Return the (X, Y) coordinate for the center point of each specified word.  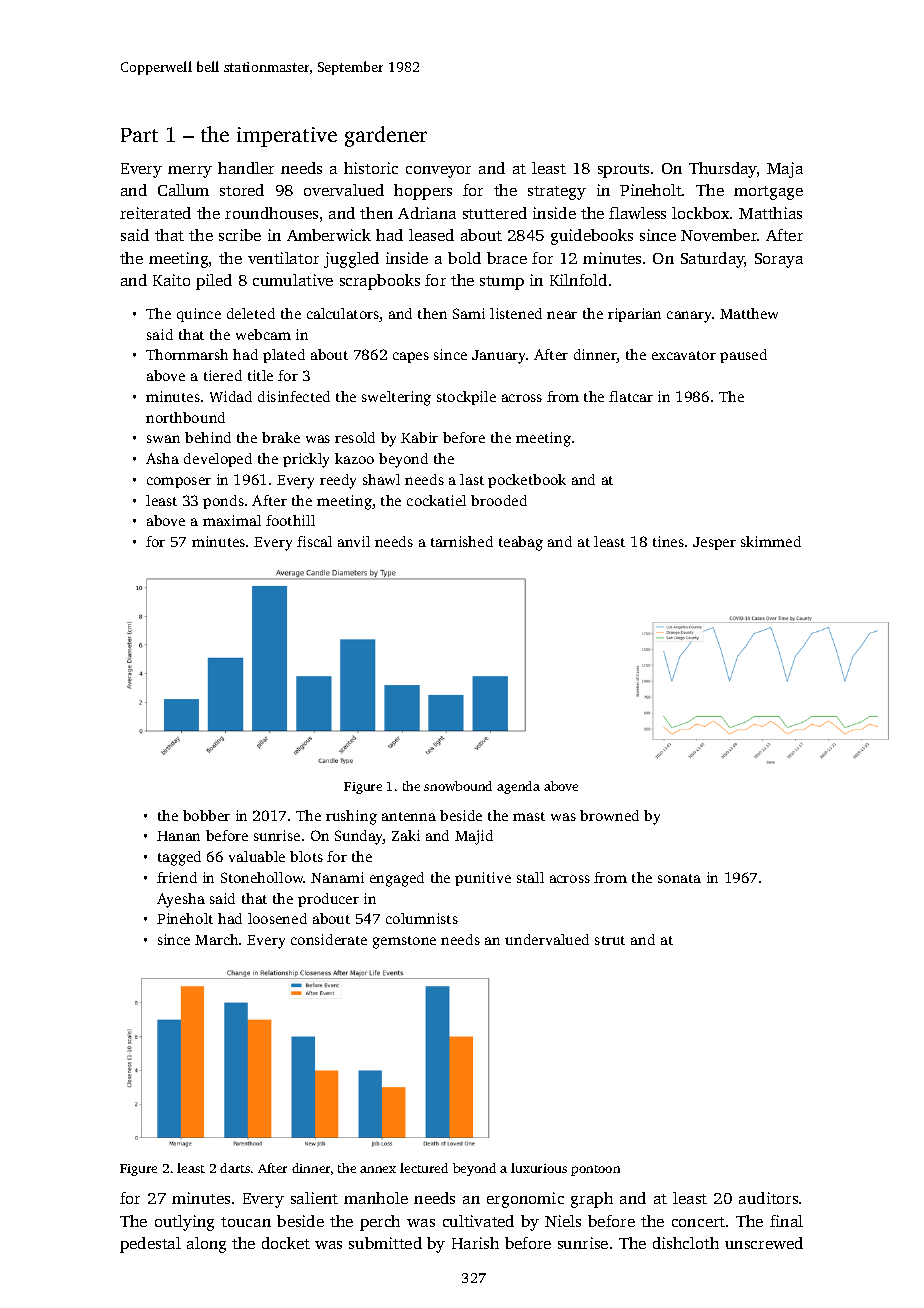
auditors (768, 1198)
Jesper (714, 543)
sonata (679, 878)
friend (177, 877)
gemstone (404, 942)
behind (208, 437)
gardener (386, 136)
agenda (518, 787)
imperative (287, 137)
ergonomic (525, 1200)
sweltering (396, 398)
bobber (206, 815)
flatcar (631, 396)
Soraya (779, 260)
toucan (246, 1222)
